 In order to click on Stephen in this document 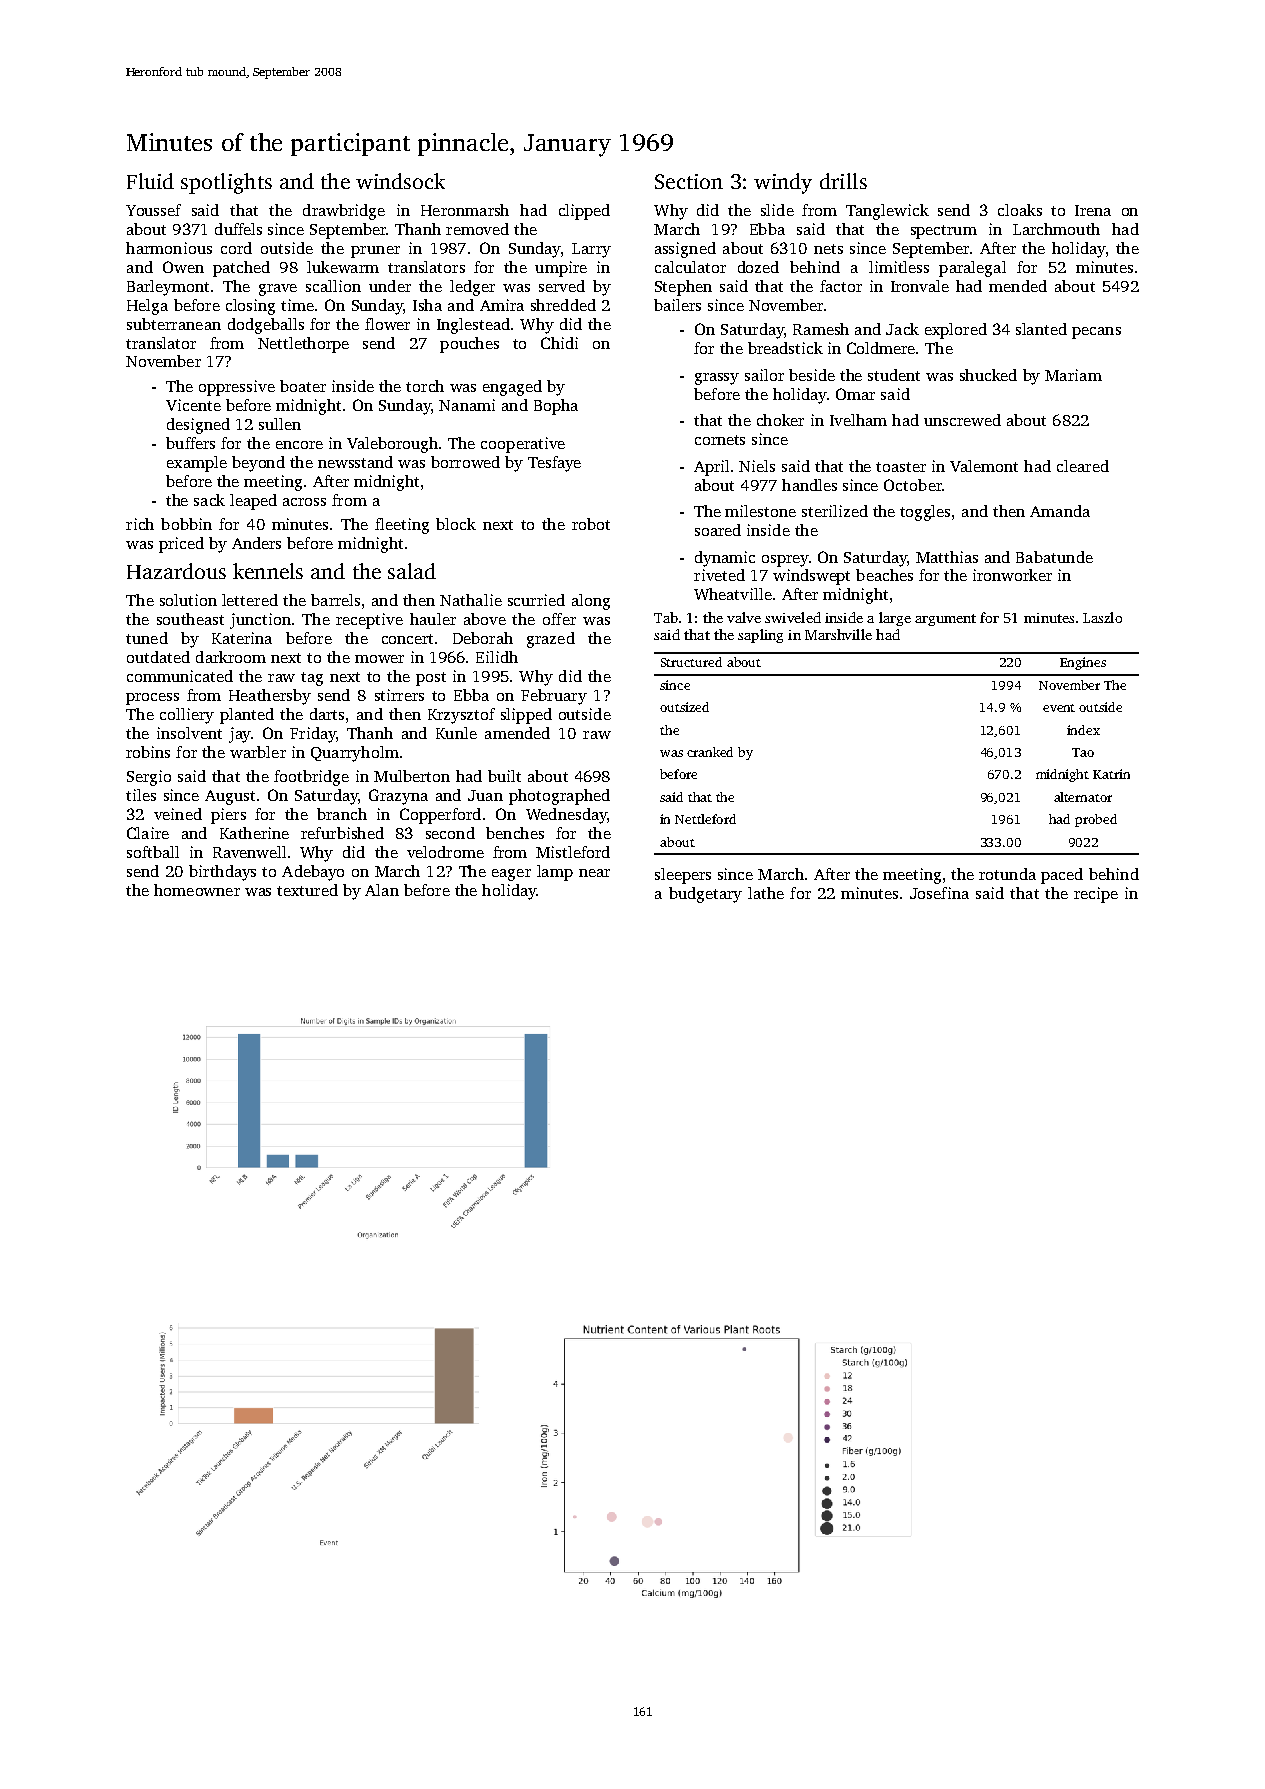, I will do `click(683, 288)`.
